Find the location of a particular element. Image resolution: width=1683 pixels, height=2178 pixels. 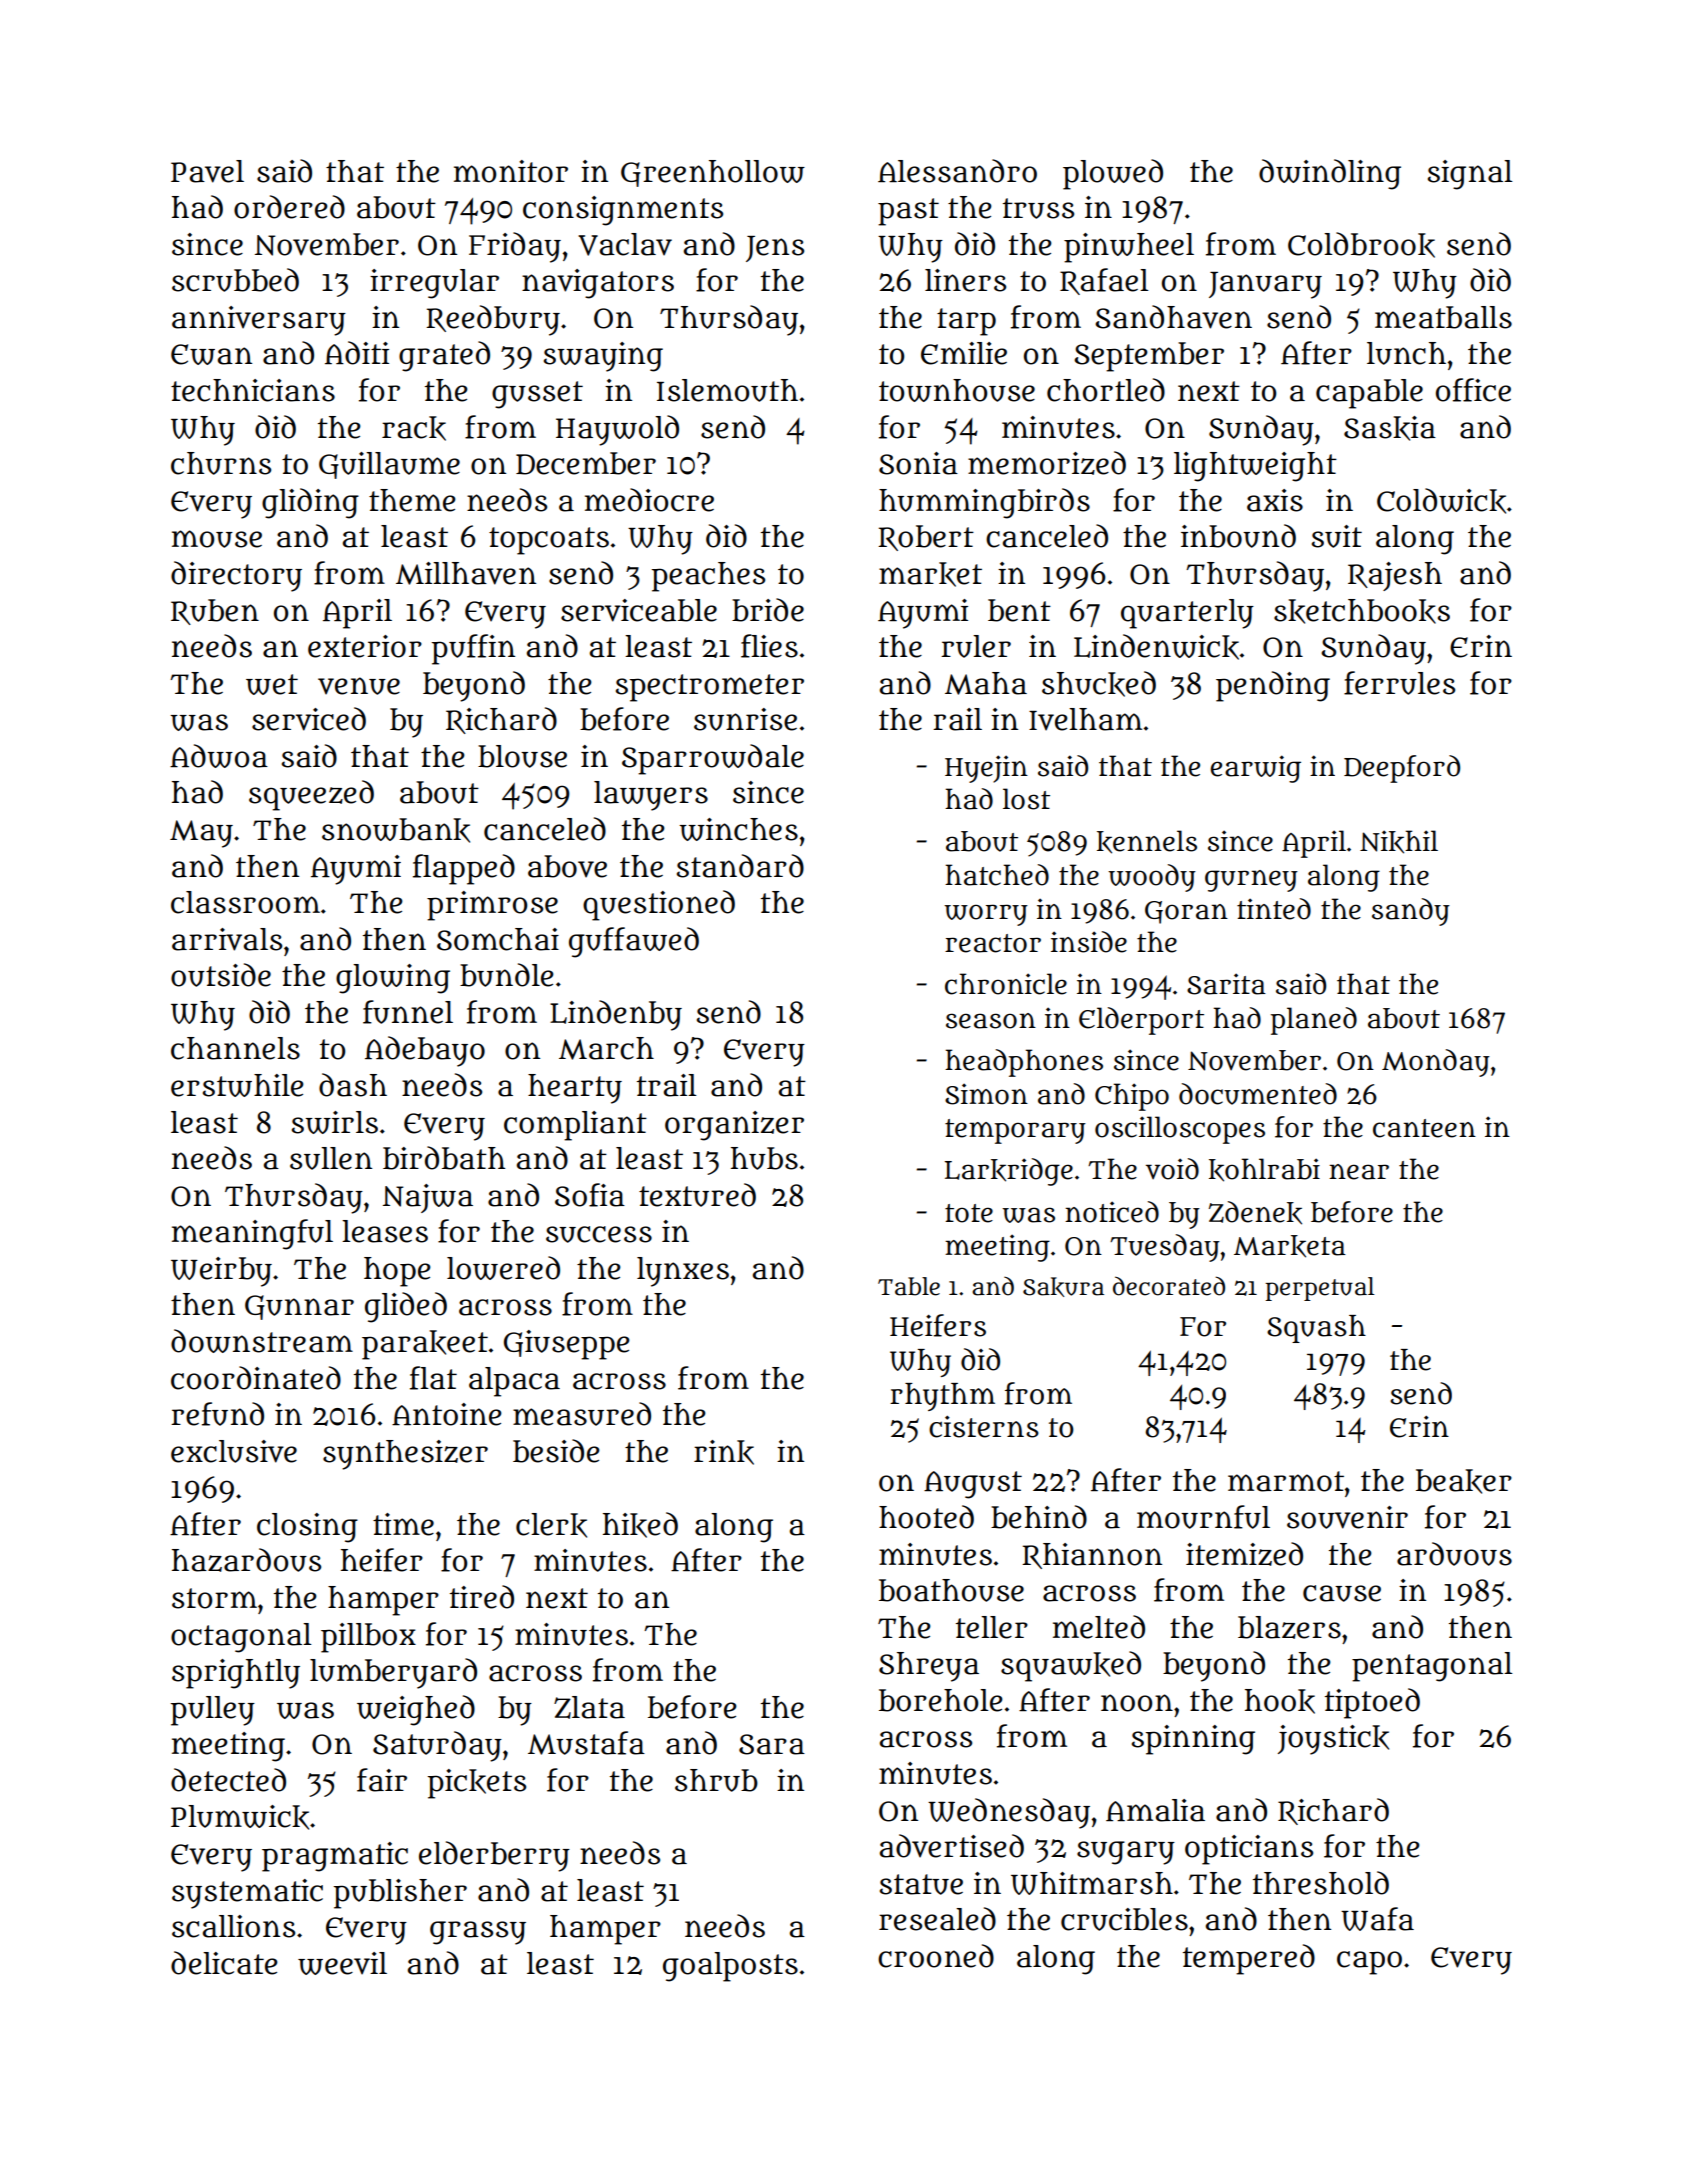

hook is located at coordinates (1280, 1701).
